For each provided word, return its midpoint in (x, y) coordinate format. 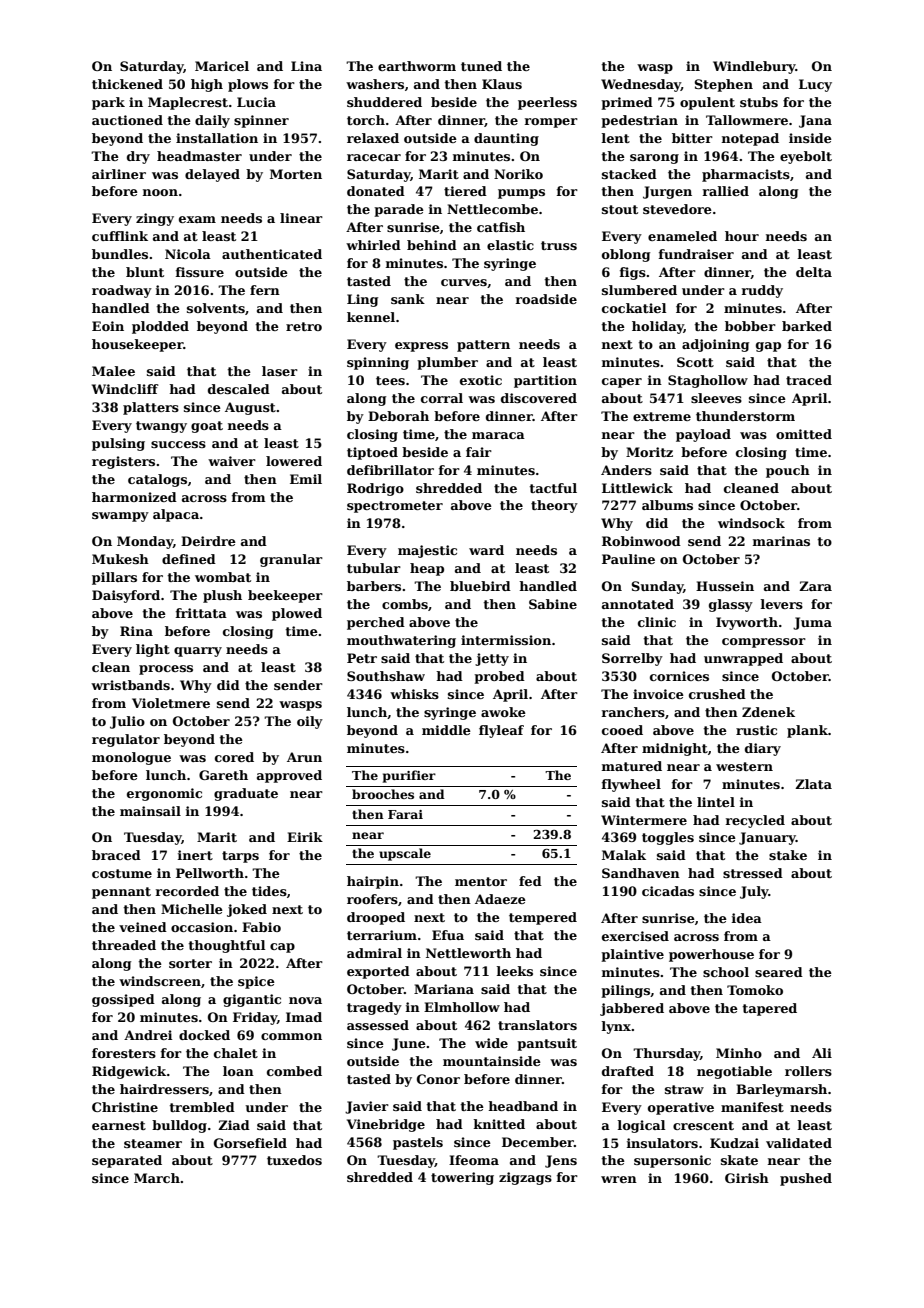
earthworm (417, 66)
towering (462, 1178)
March (157, 1178)
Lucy (815, 85)
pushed (806, 1179)
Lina (306, 66)
